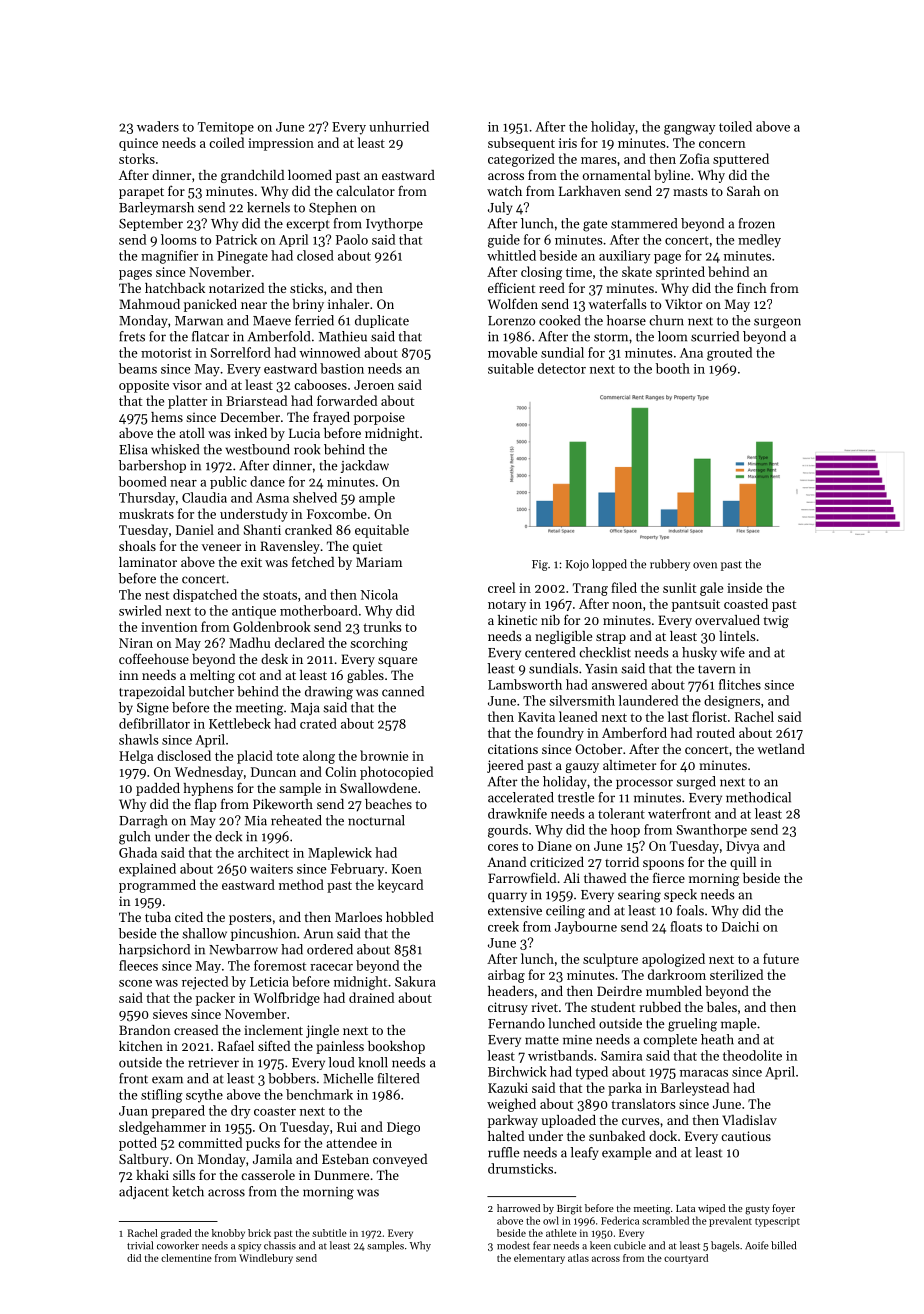 This screenshot has height=1314, width=924. I want to click on porpoise, so click(379, 418).
